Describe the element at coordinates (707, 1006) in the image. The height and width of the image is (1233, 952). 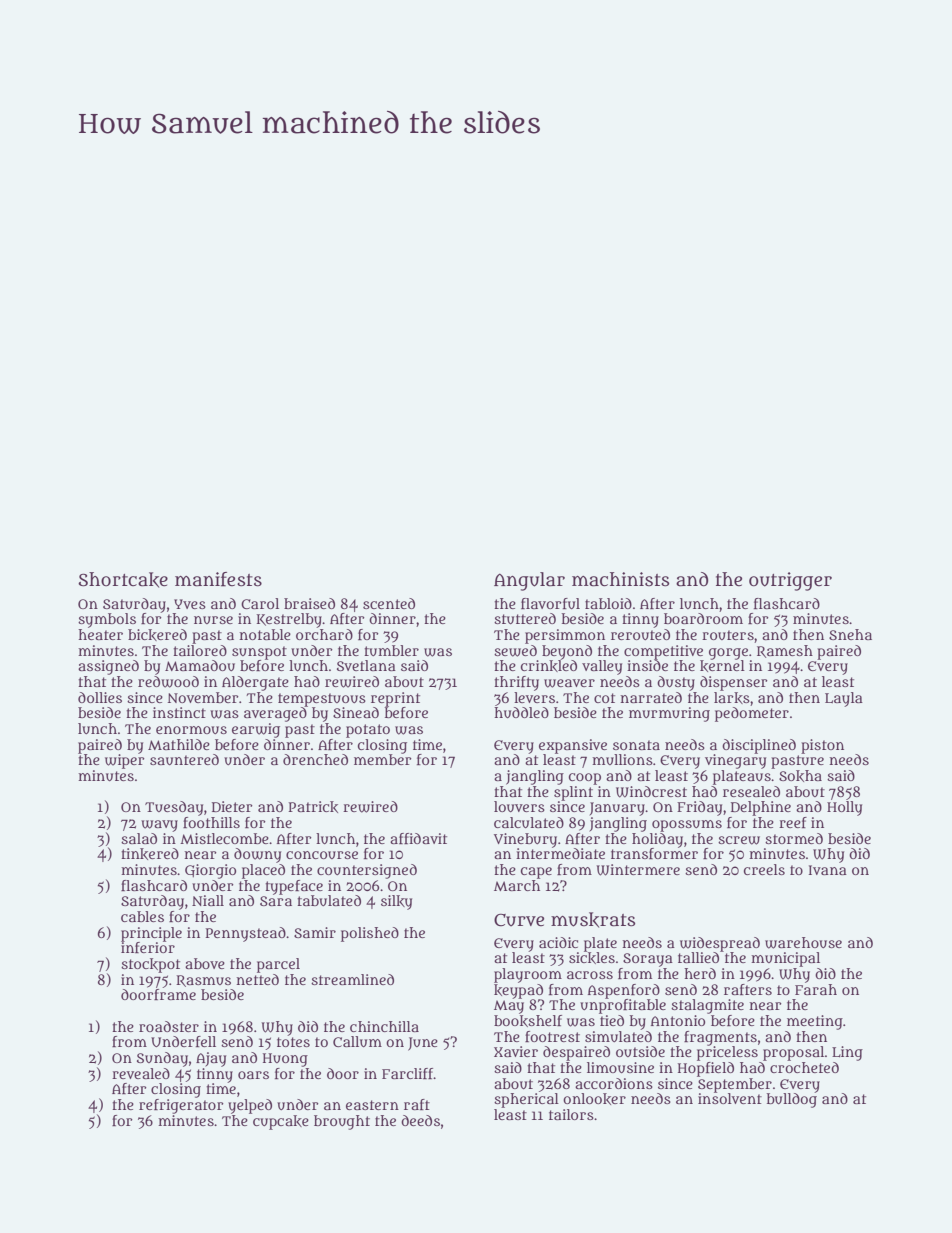
I see `stalagmite` at that location.
